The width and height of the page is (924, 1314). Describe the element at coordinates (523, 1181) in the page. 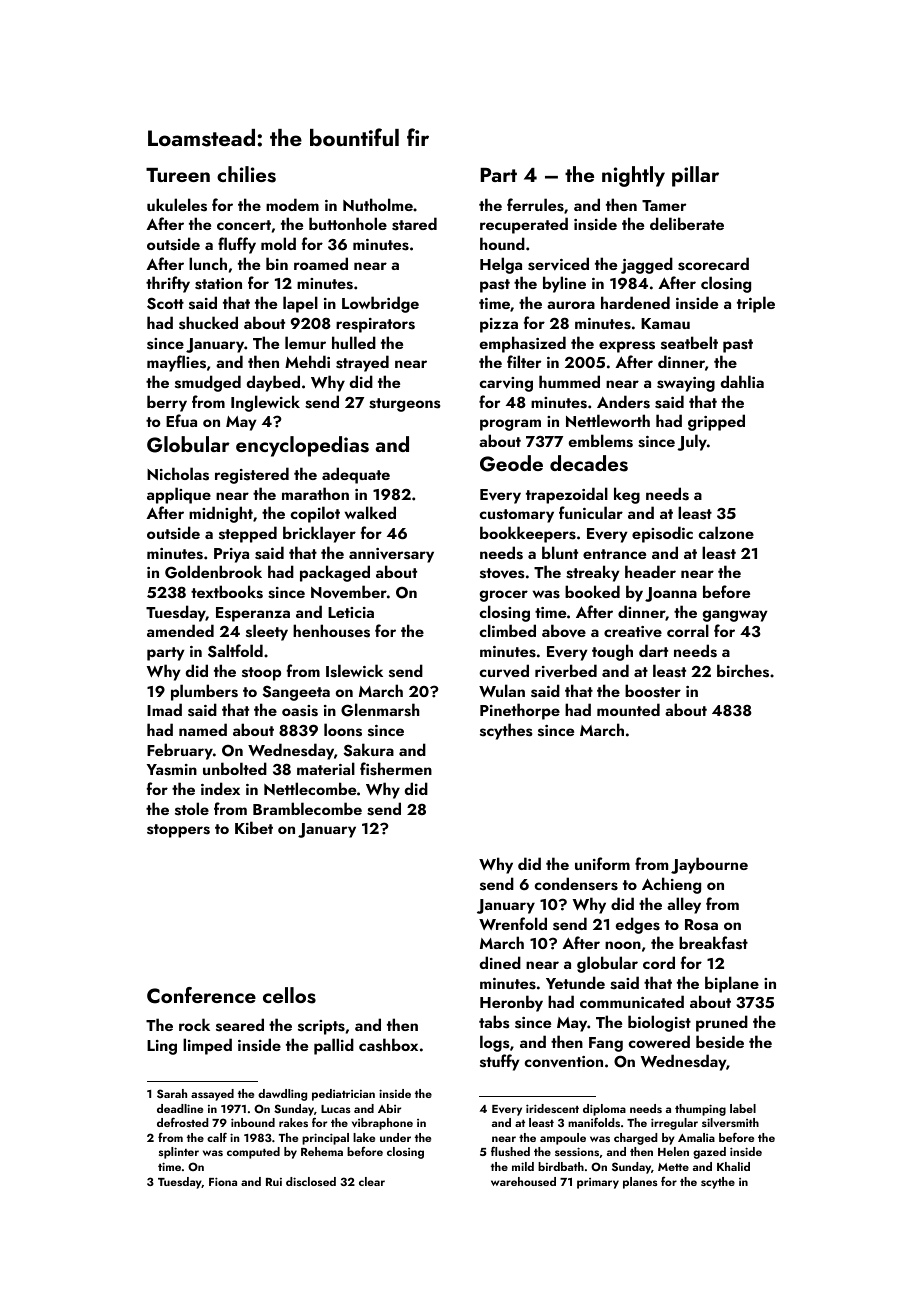

I see `warehoused` at that location.
